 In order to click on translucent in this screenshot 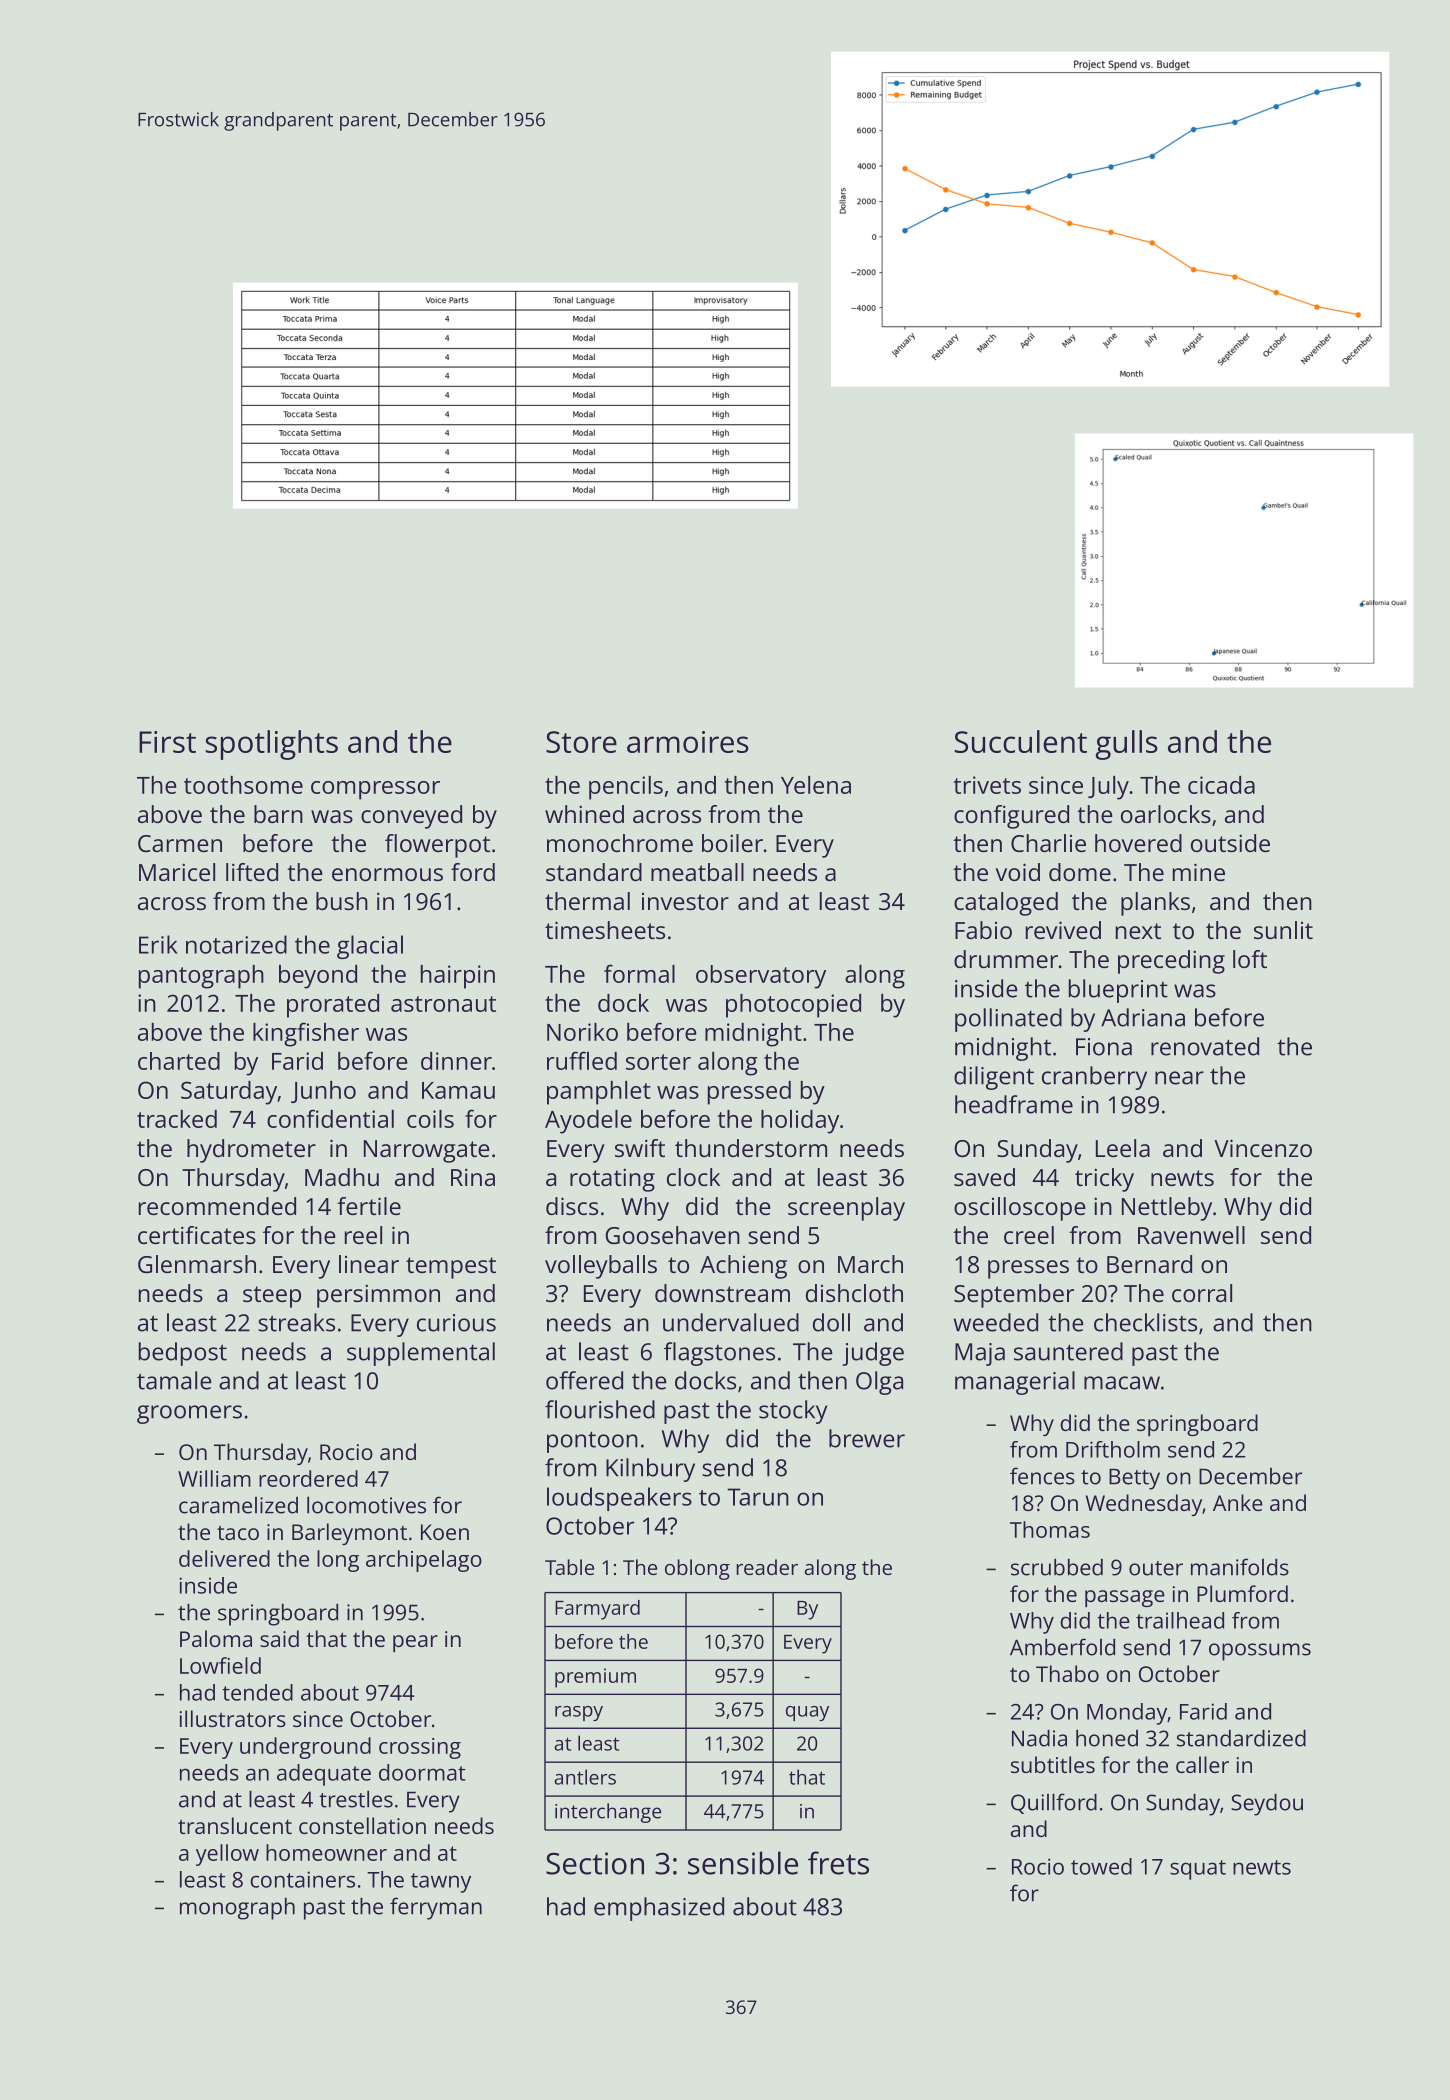, I will do `click(235, 1825)`.
